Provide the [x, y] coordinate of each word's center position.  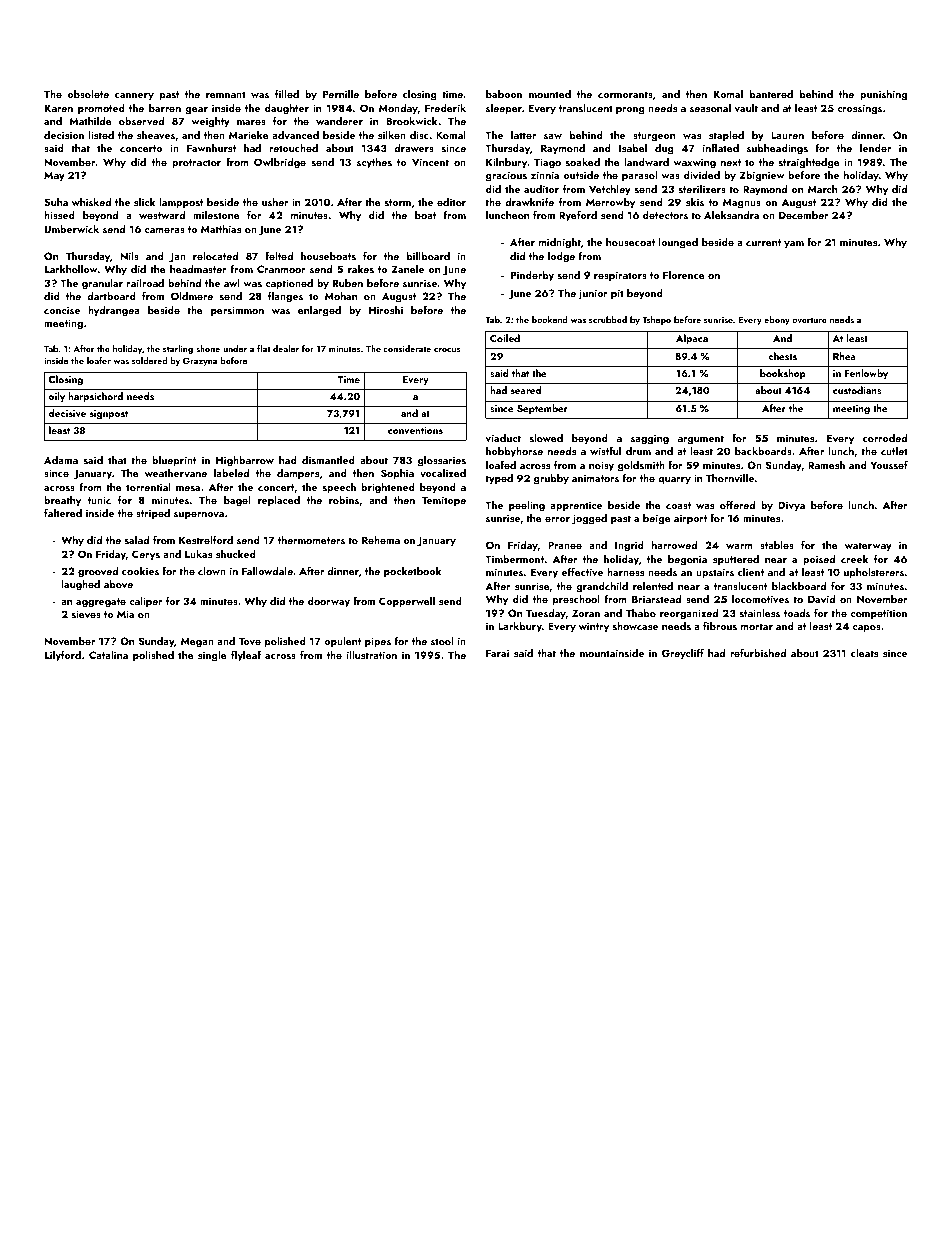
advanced [295, 135]
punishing [883, 95]
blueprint [174, 461]
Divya [791, 506]
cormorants [625, 94]
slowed [546, 438]
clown [212, 571]
